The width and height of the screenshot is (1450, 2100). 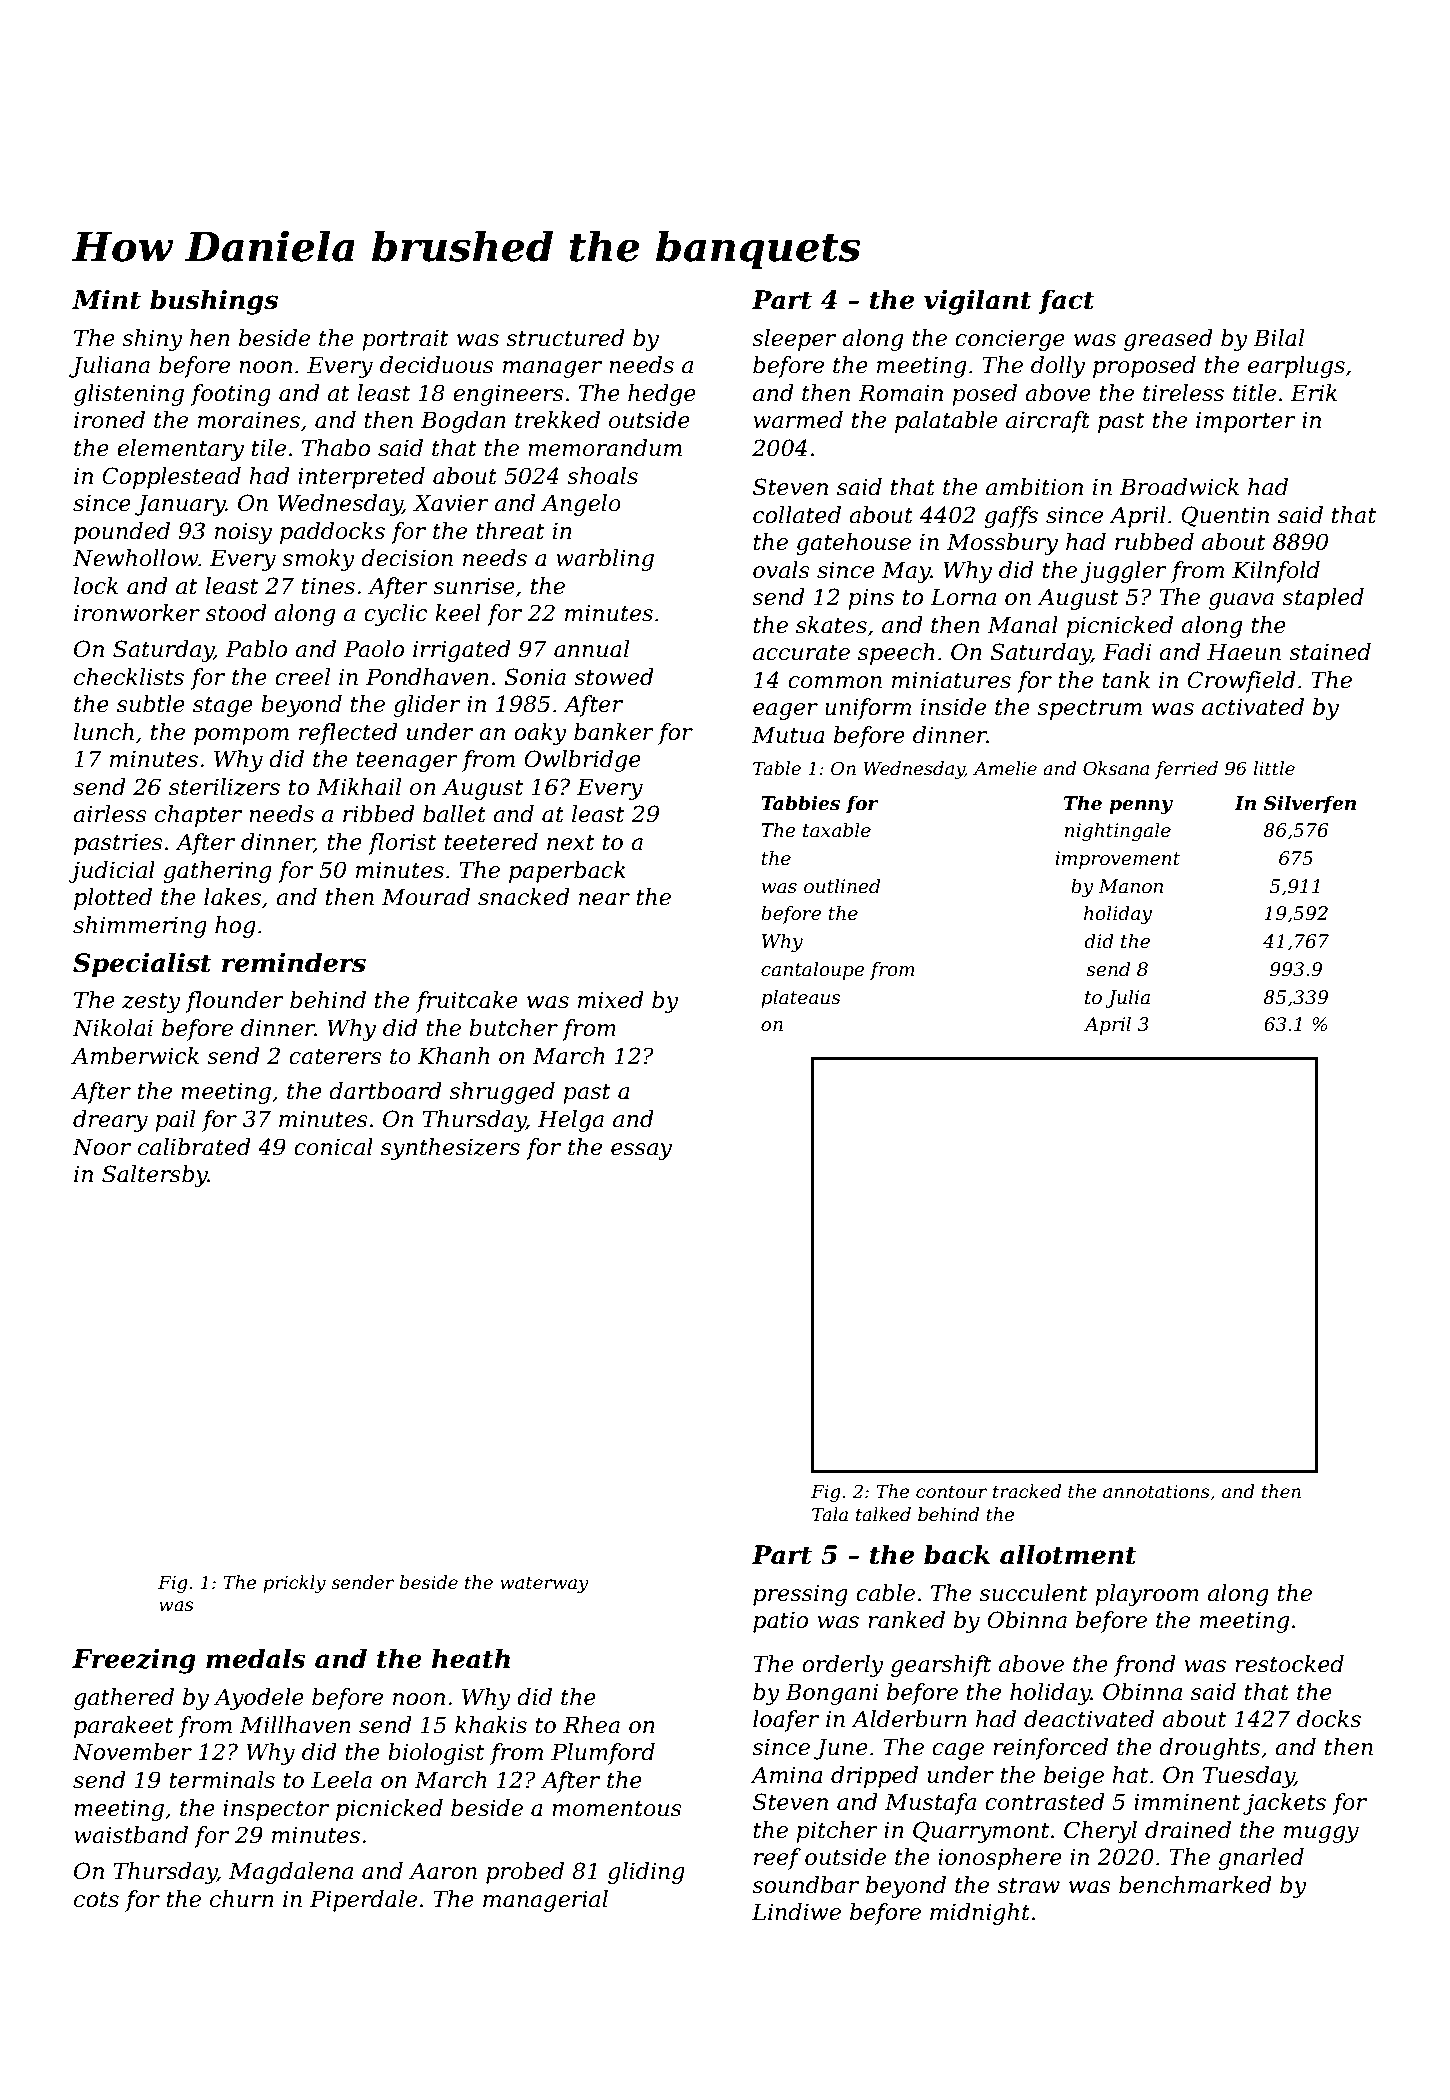 I want to click on vigilant, so click(x=978, y=302).
